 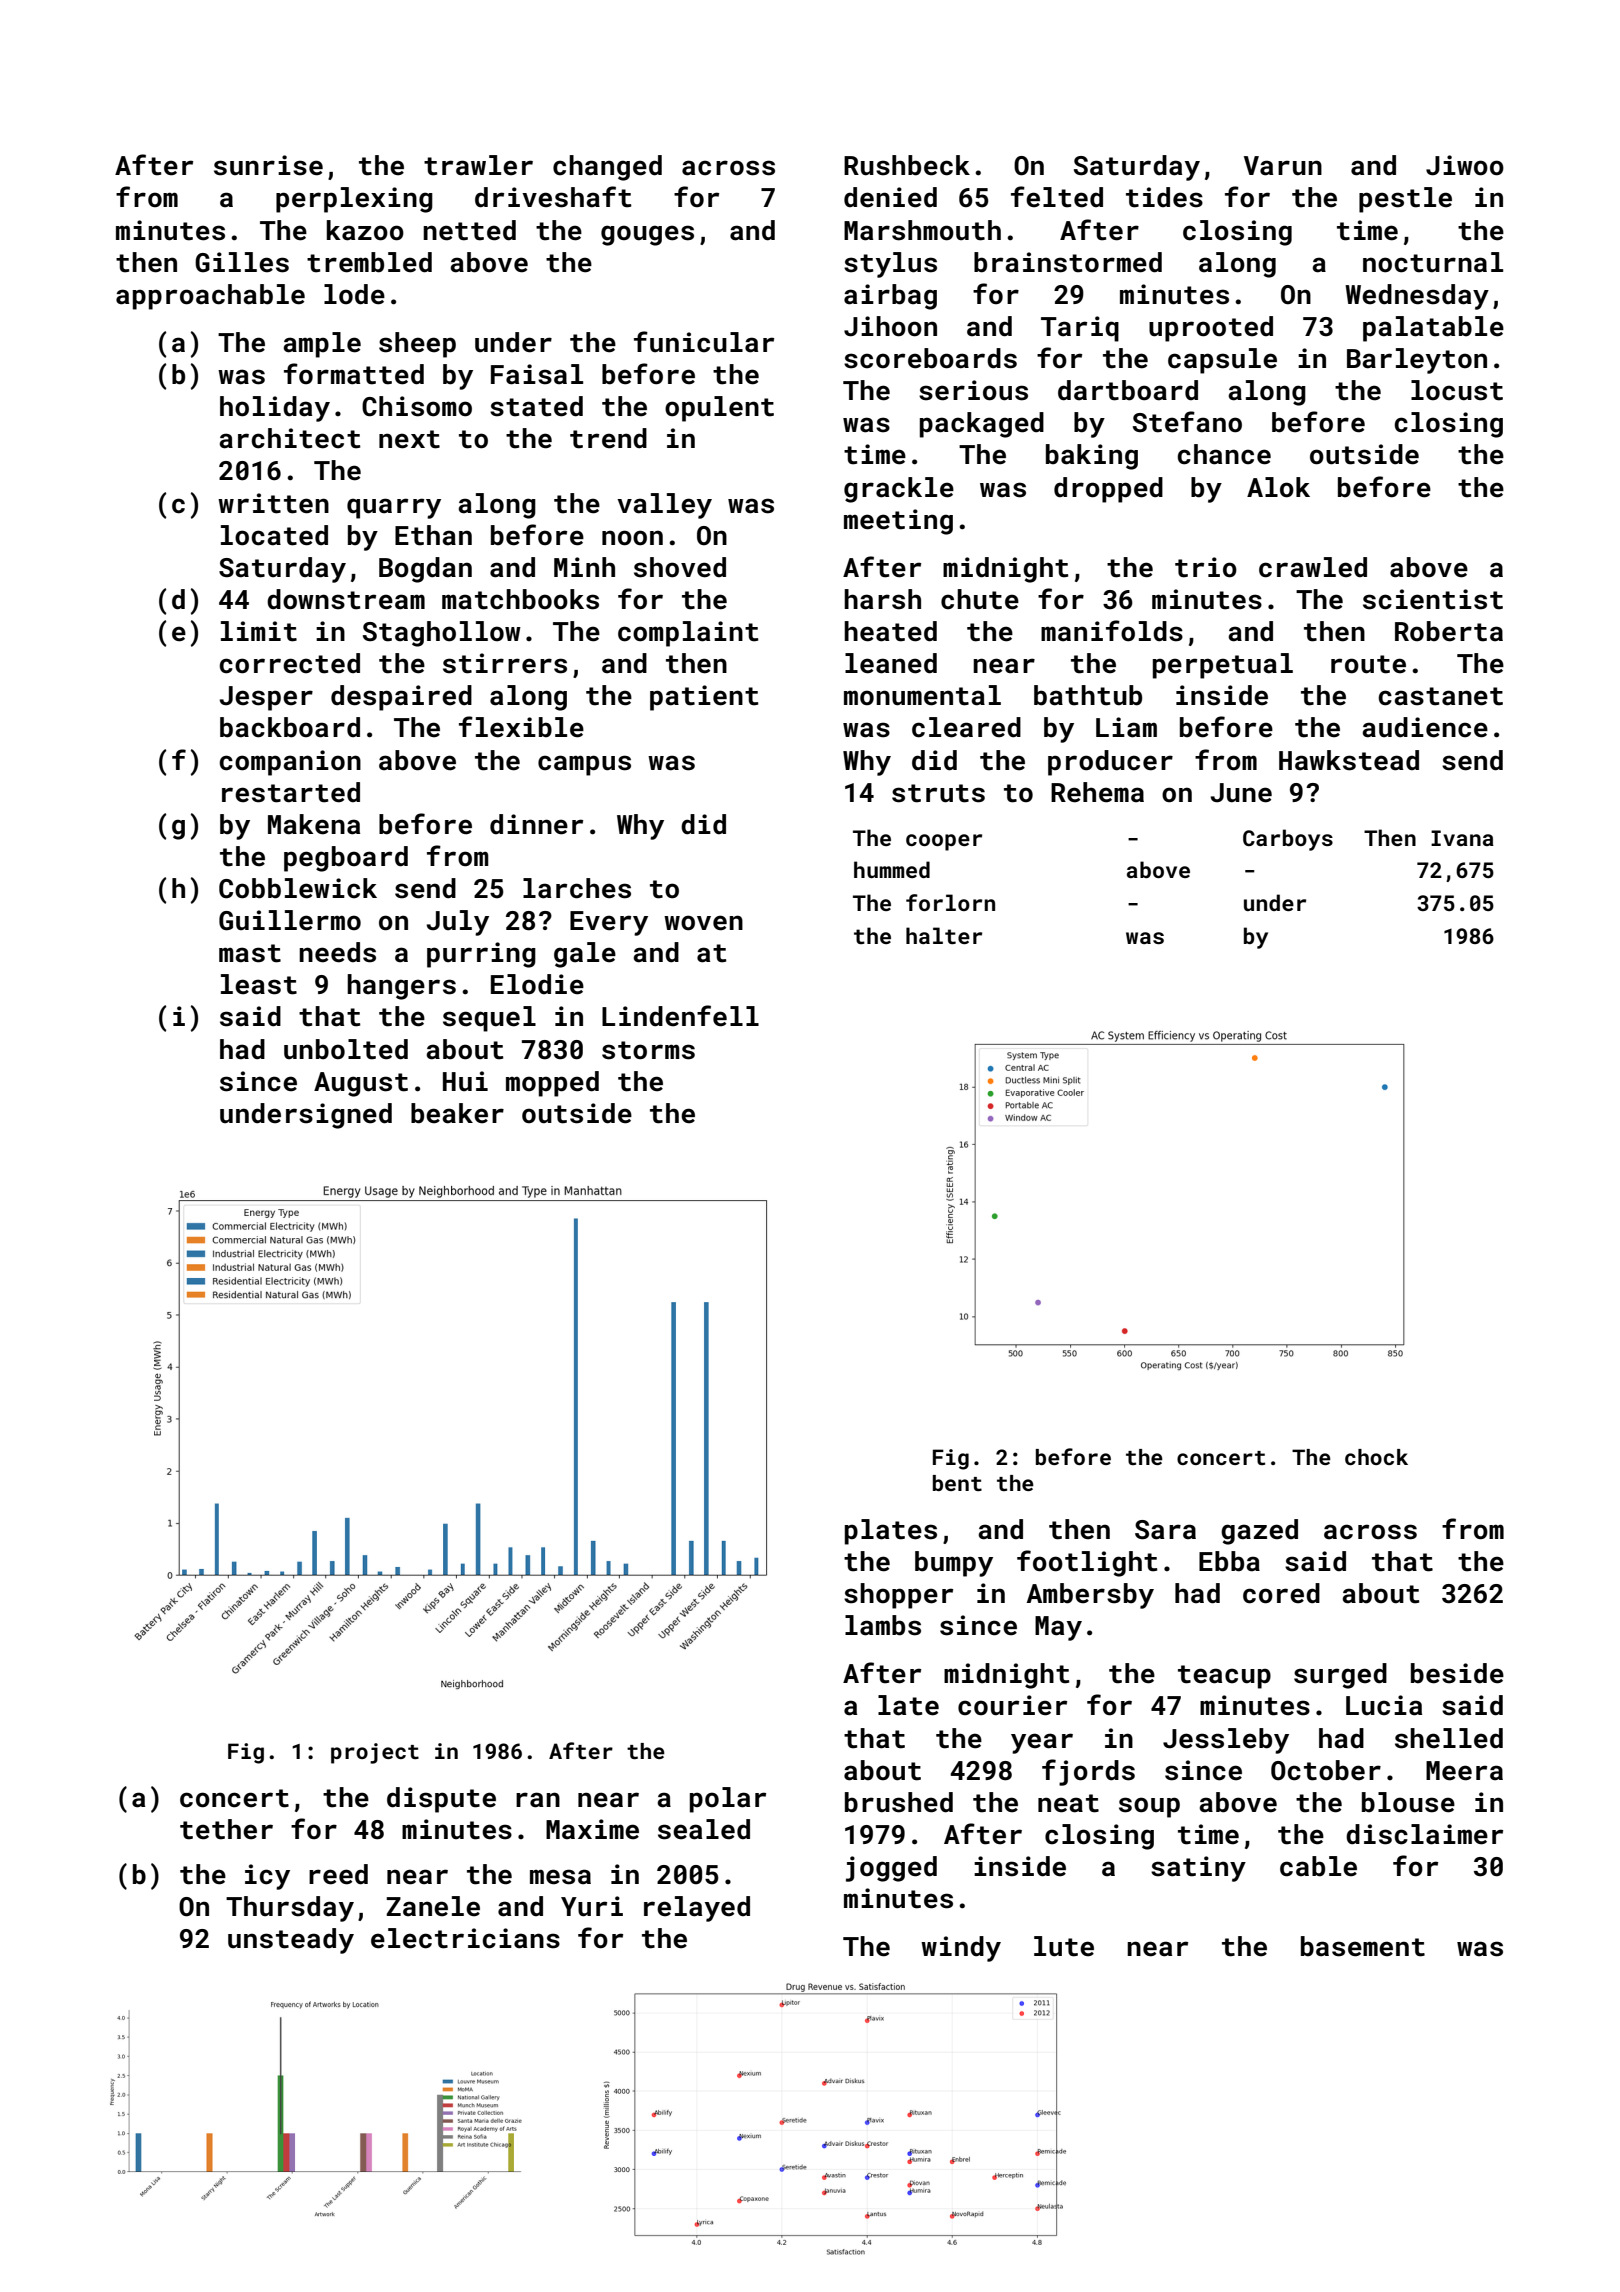 What do you see at coordinates (536, 824) in the document?
I see `dinner` at bounding box center [536, 824].
